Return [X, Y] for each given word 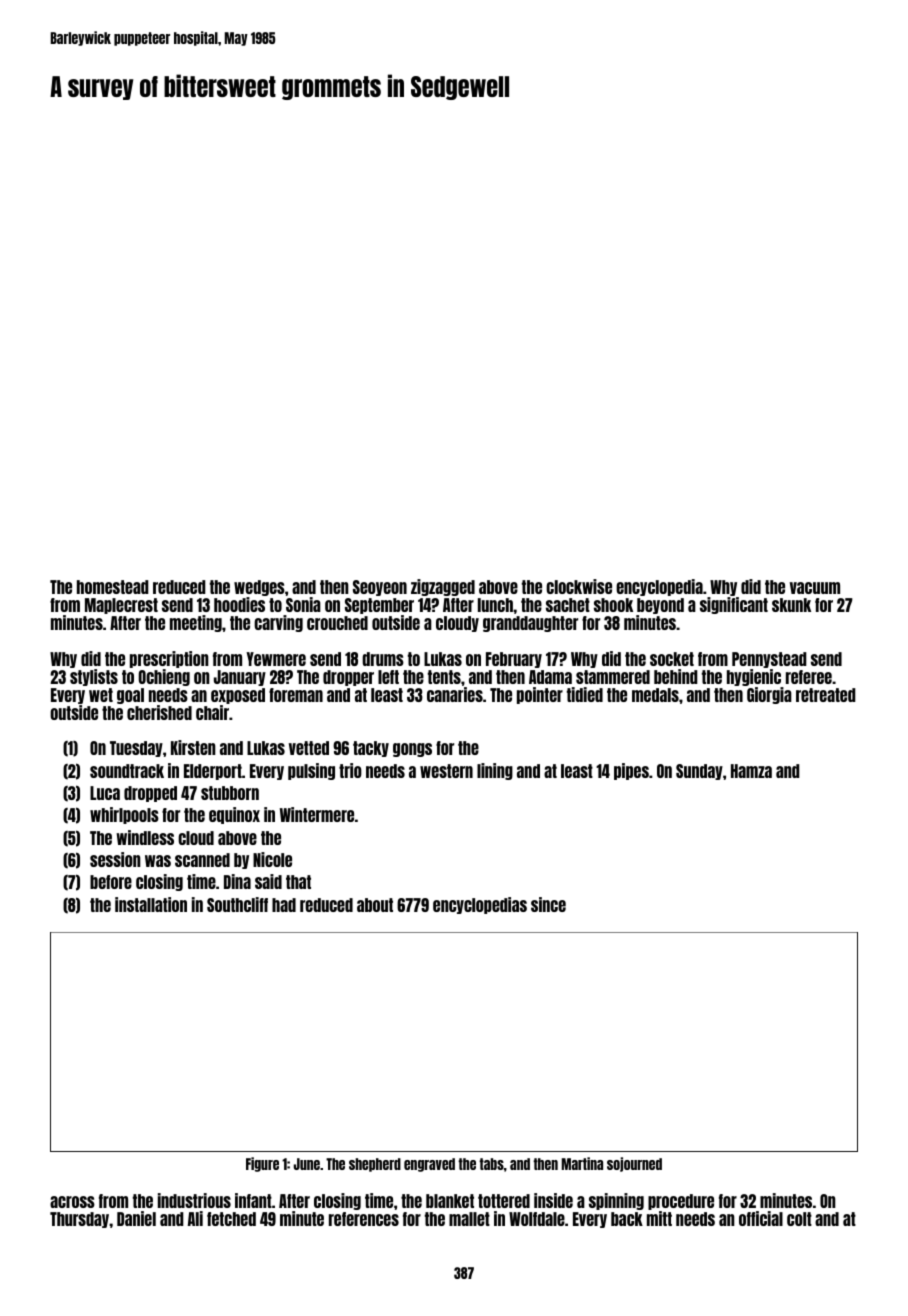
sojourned [634, 1164]
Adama [550, 677]
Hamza [751, 771]
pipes [631, 771]
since [548, 904]
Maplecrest [121, 606]
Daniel [136, 1218]
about [375, 905]
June [307, 1164]
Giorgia [769, 695]
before [111, 882]
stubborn [230, 793]
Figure [262, 1164]
